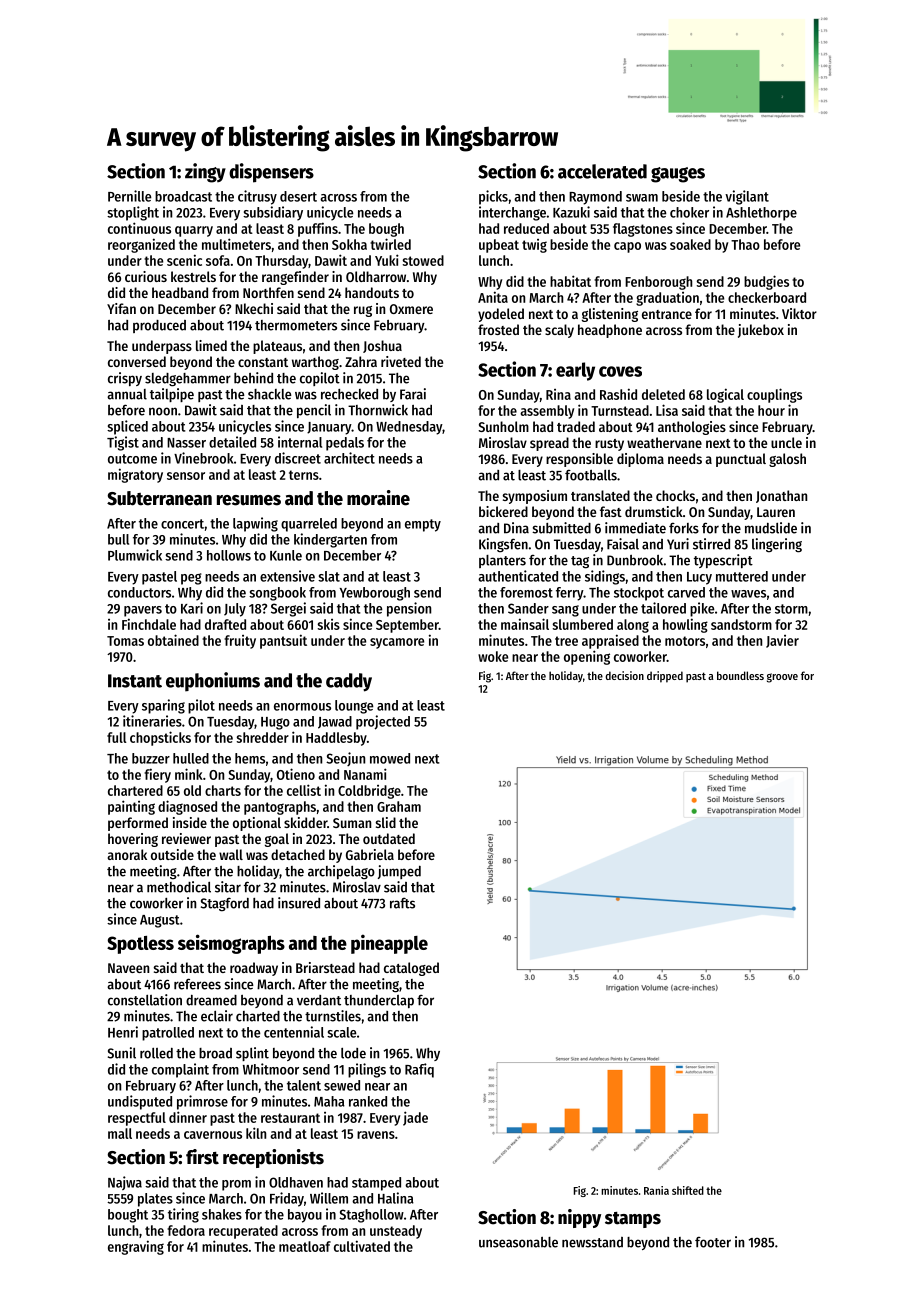  What do you see at coordinates (205, 173) in the screenshot?
I see `zingy` at bounding box center [205, 173].
